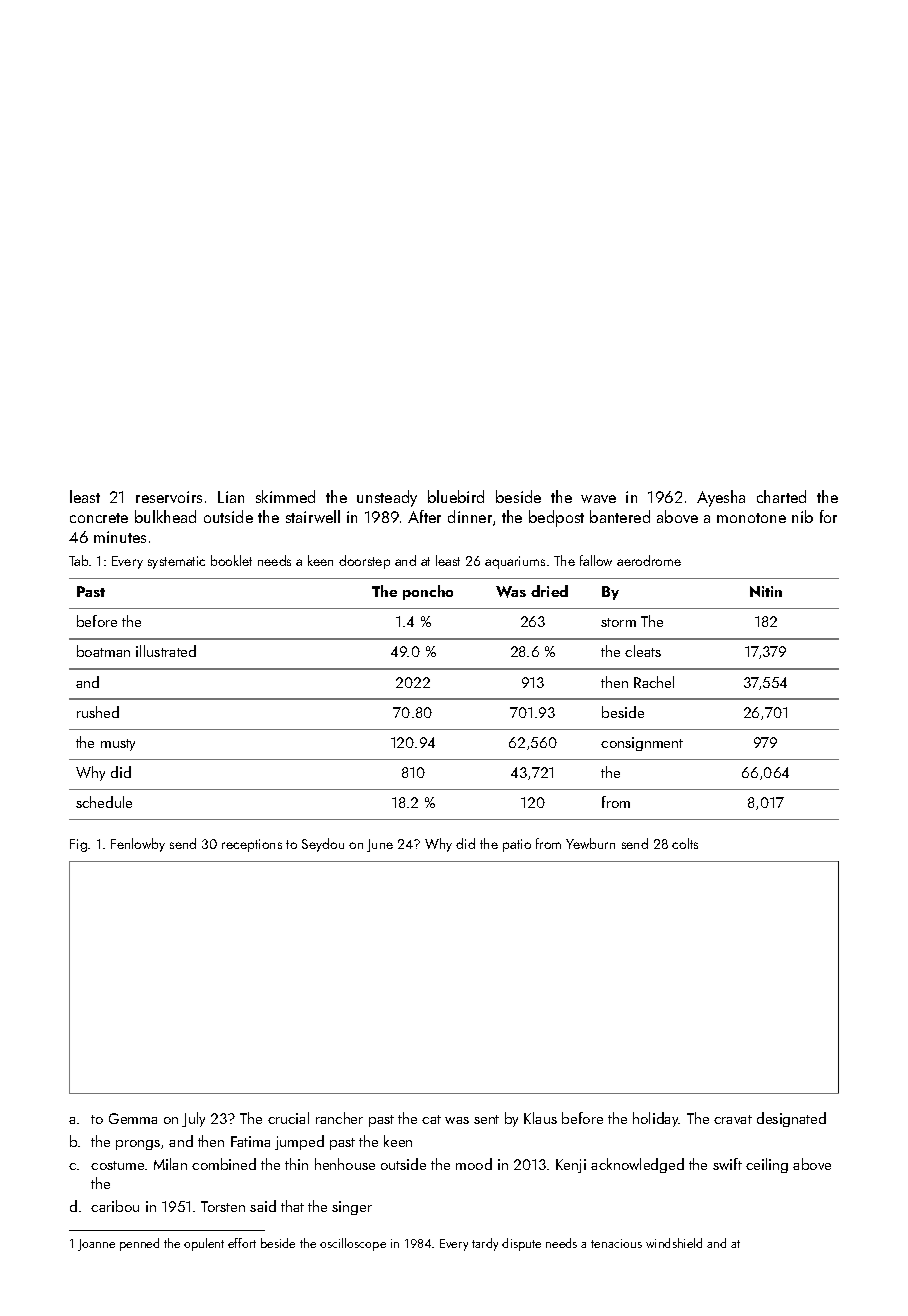 The height and width of the page is (1316, 908). I want to click on rancher, so click(339, 1118).
